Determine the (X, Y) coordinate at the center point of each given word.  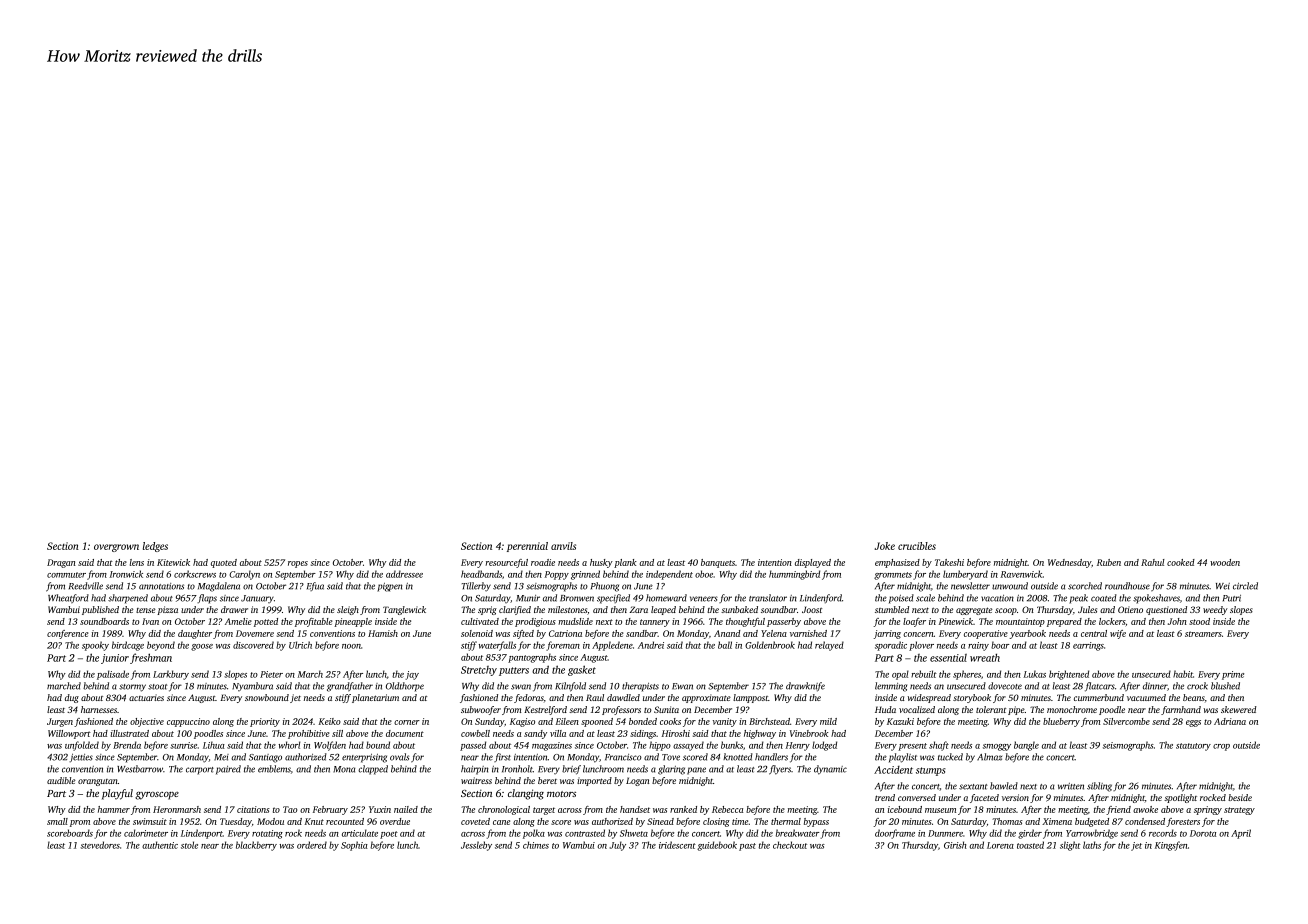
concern (918, 634)
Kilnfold (570, 687)
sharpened (128, 599)
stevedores (100, 845)
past (747, 847)
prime (1233, 675)
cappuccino (188, 722)
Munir (528, 598)
